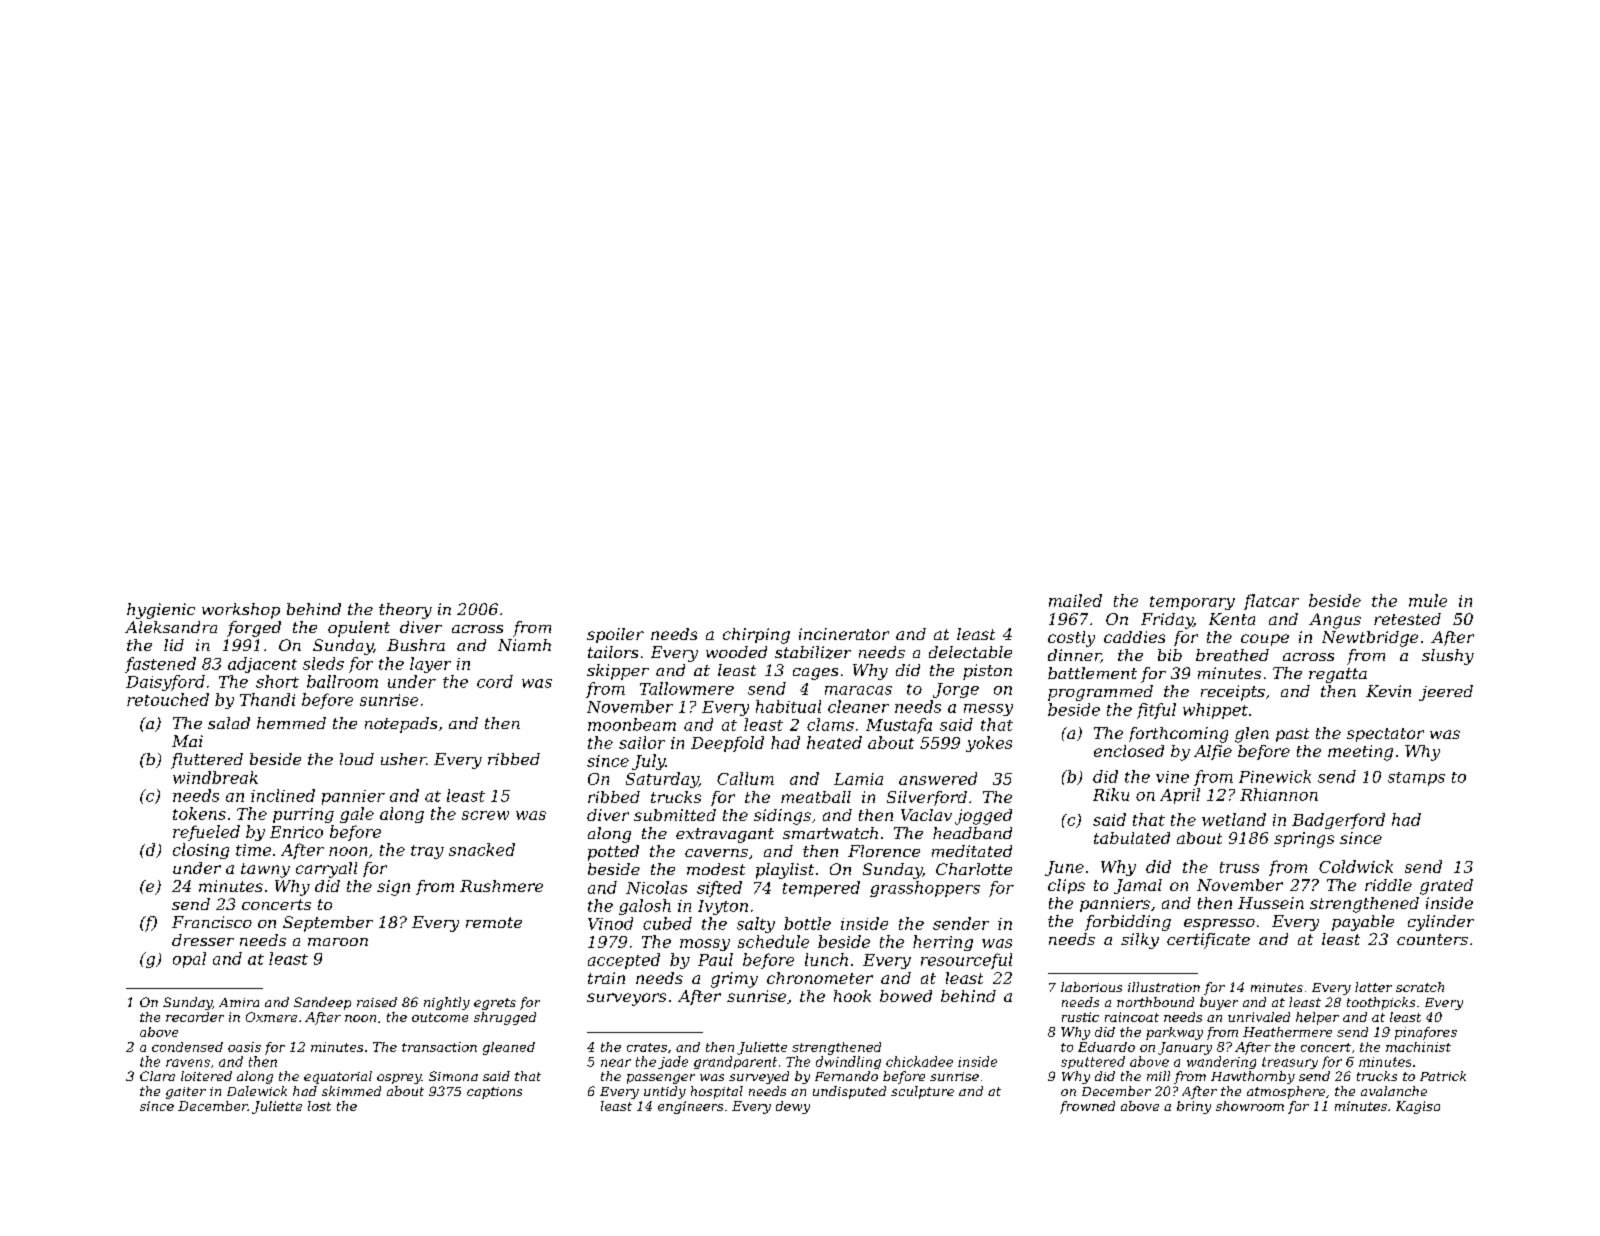  Describe the element at coordinates (793, 1107) in the page. I see `dewy` at that location.
